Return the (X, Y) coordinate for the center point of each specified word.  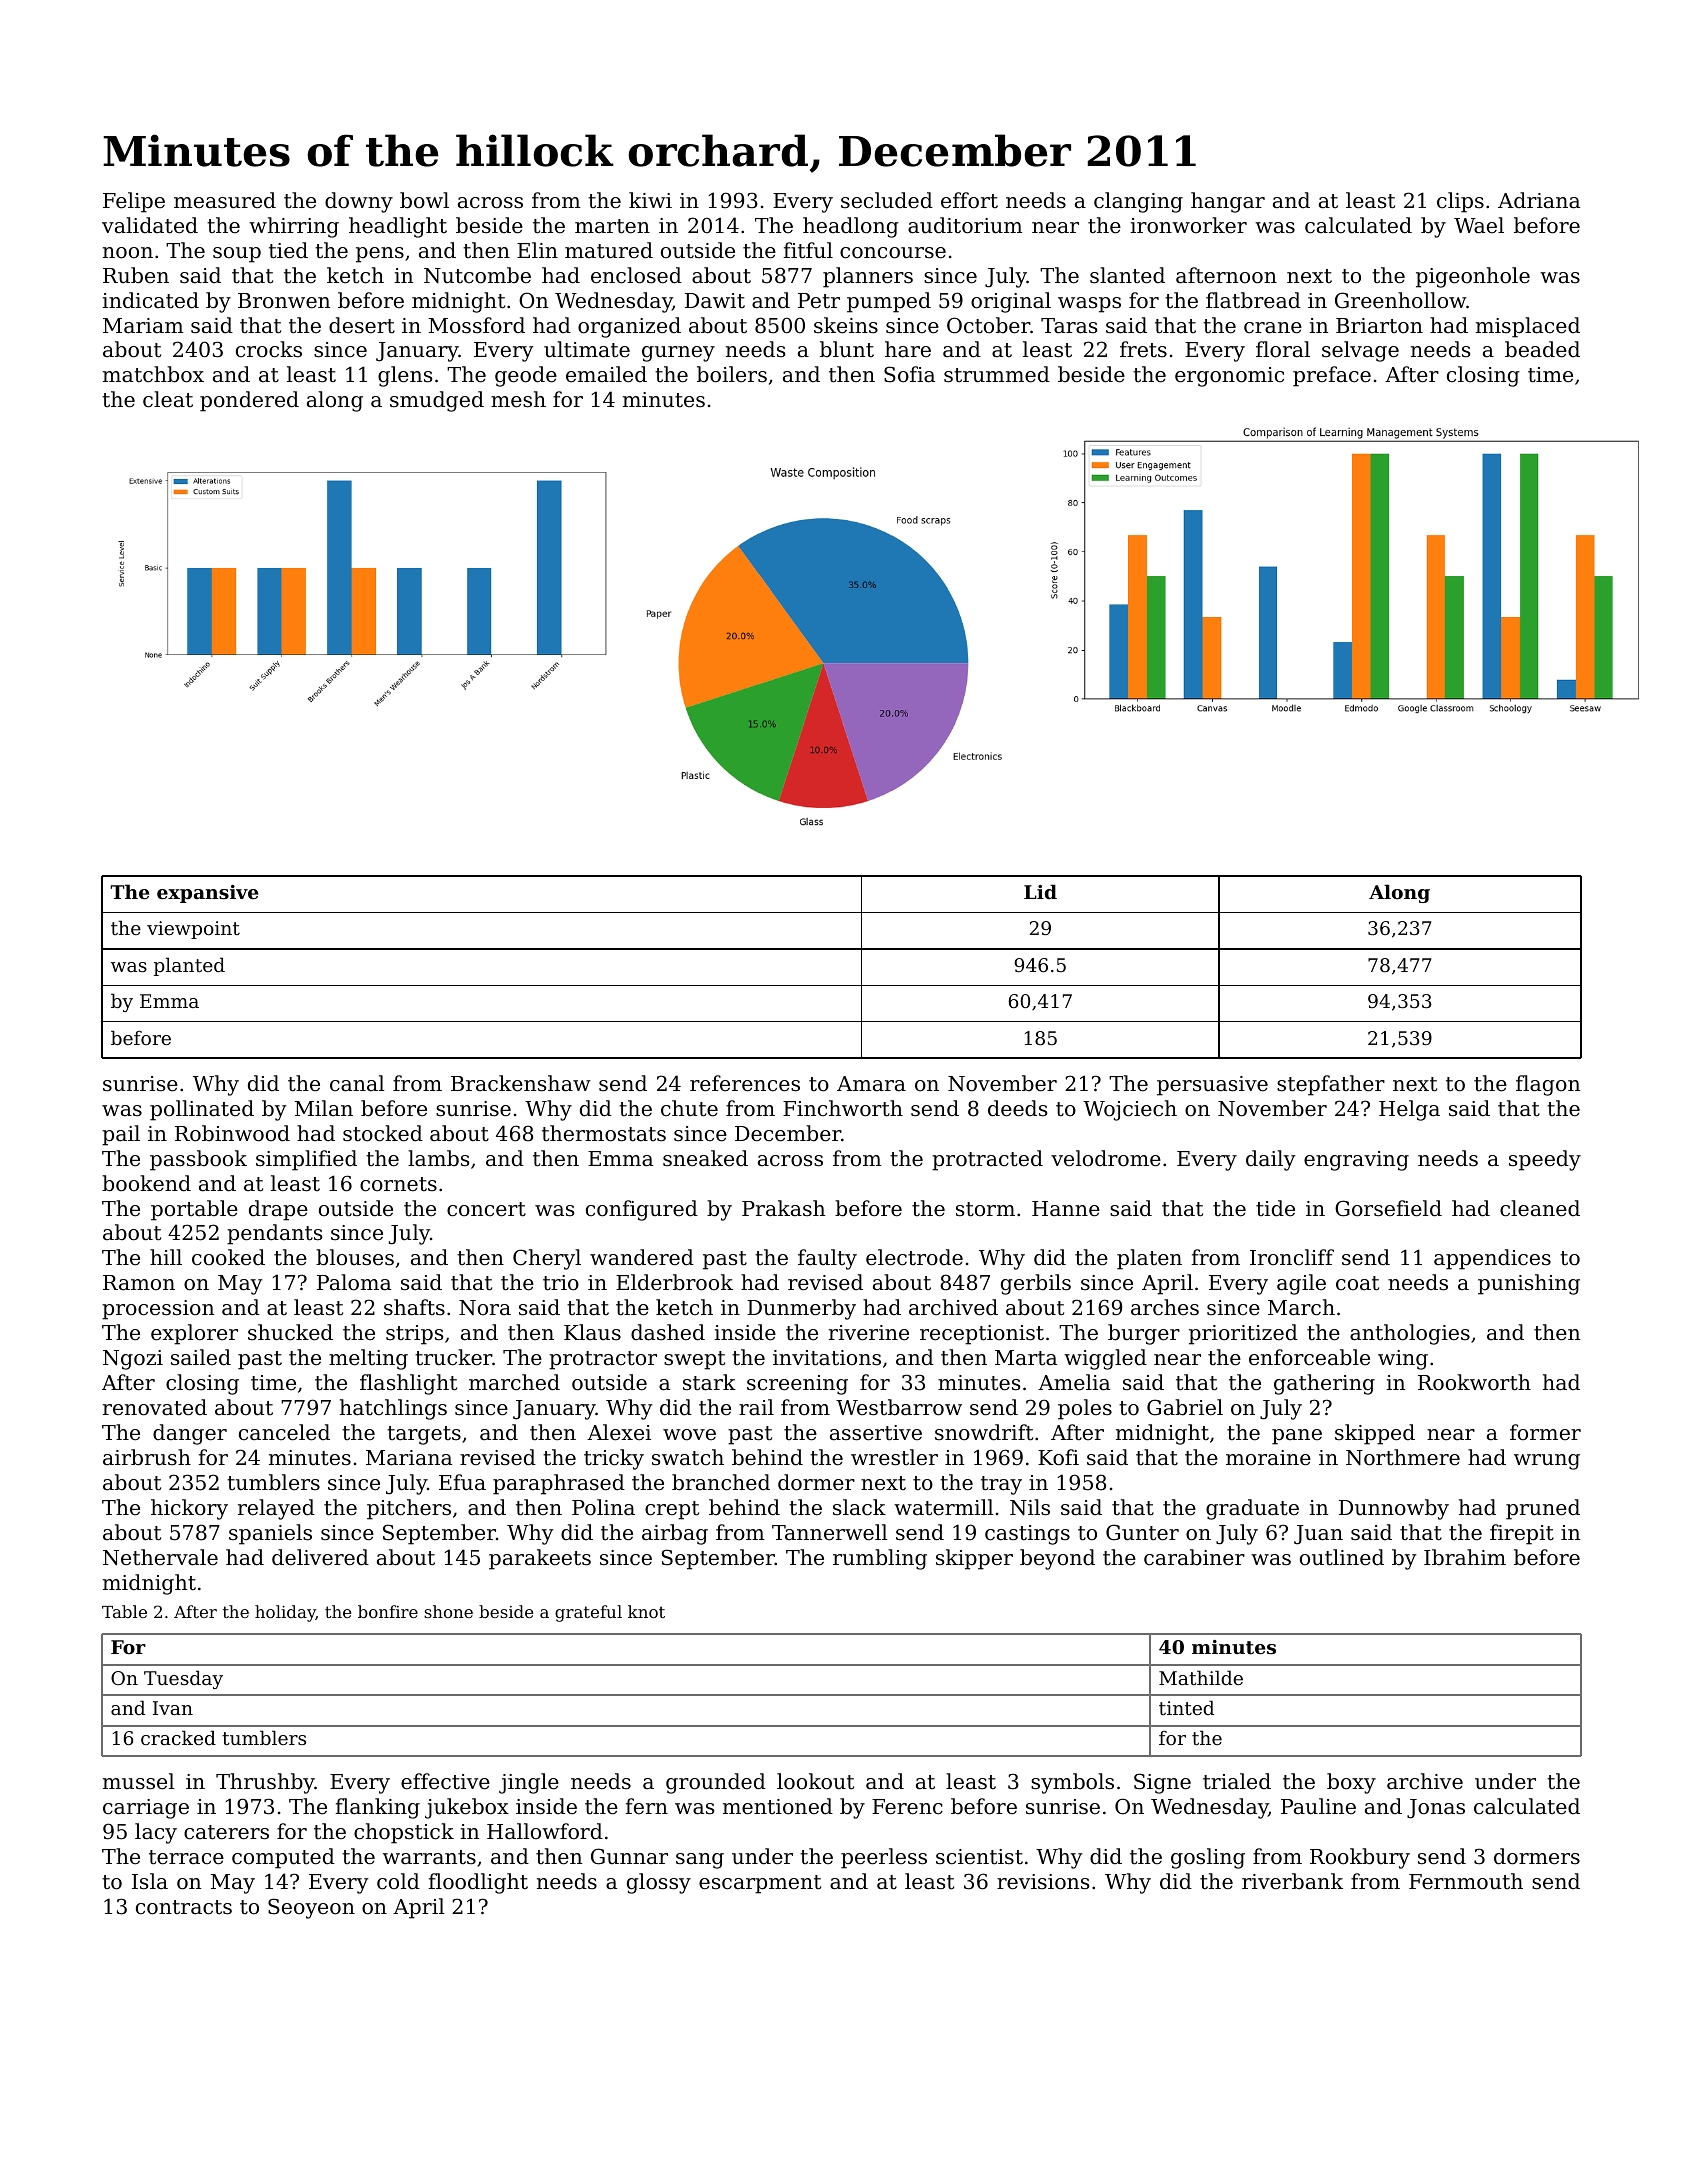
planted (189, 966)
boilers (732, 374)
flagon (1548, 1085)
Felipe (134, 202)
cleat (168, 399)
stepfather (1331, 1085)
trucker (453, 1357)
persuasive (1212, 1086)
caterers (226, 1832)
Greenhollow (1400, 300)
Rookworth (1474, 1382)
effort (969, 200)
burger (1144, 1334)
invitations (827, 1358)
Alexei (619, 1432)
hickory (189, 1509)
